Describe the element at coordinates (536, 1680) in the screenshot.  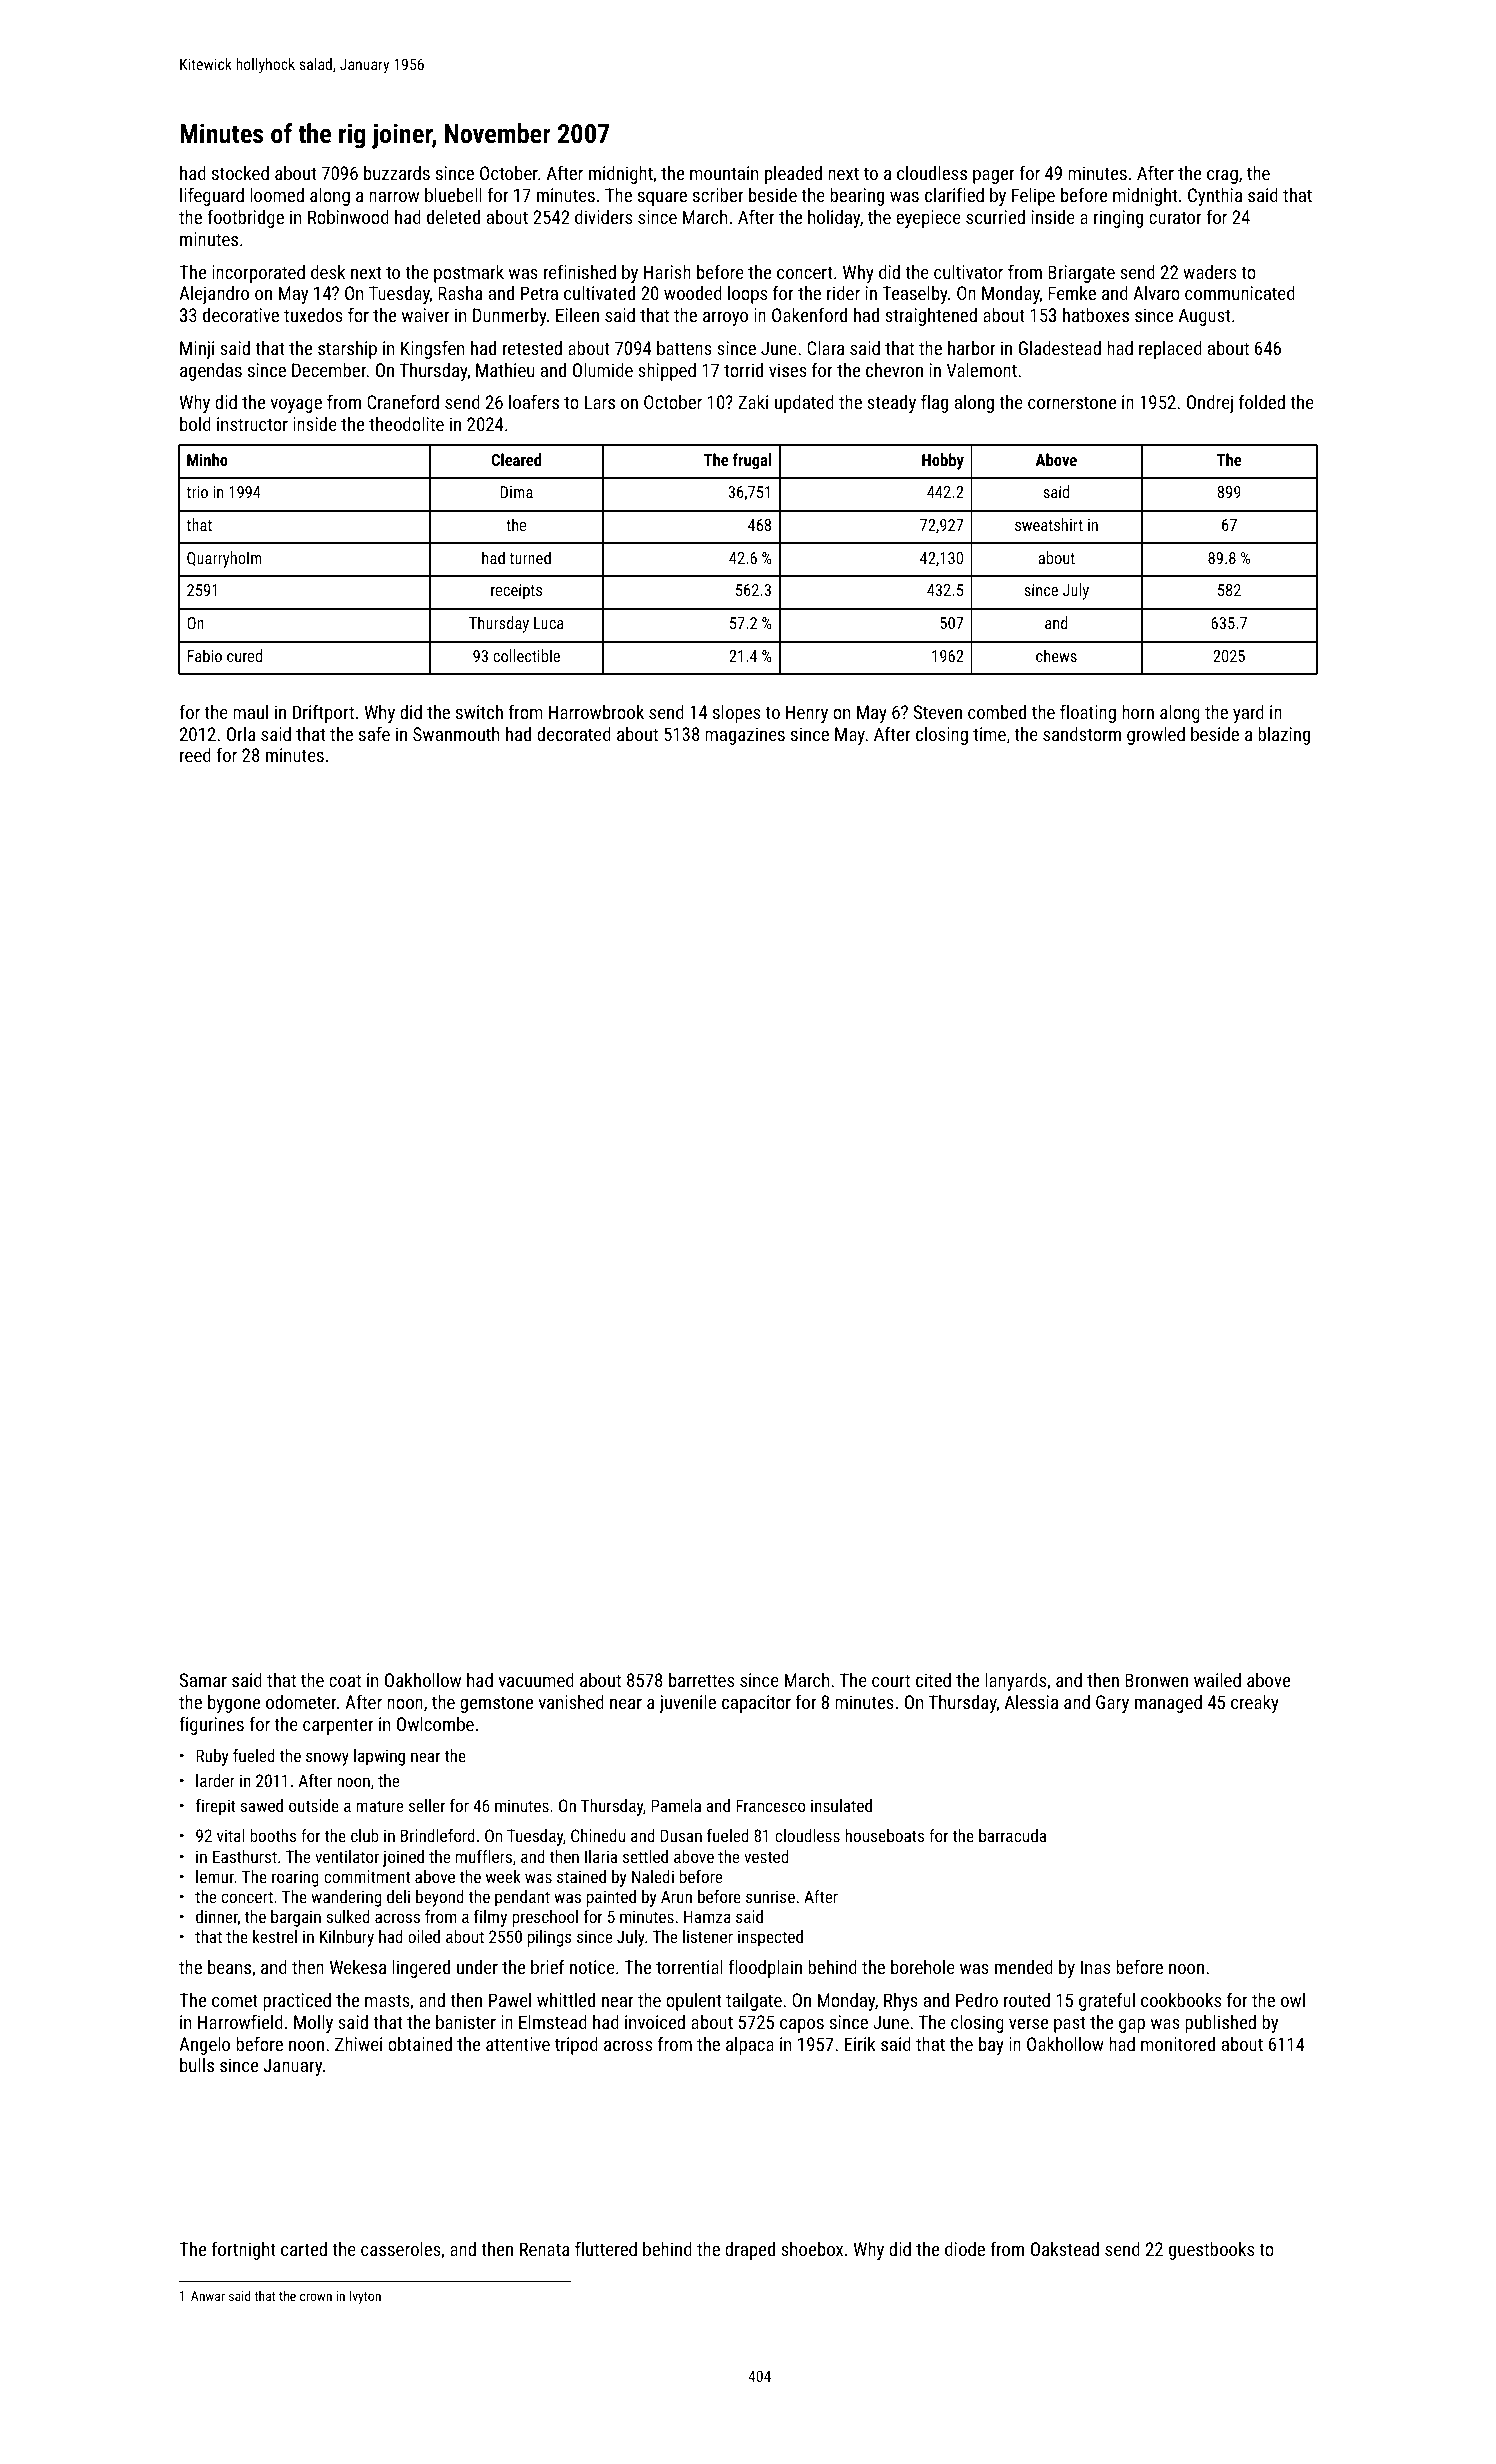
I see `vacuumed` at that location.
